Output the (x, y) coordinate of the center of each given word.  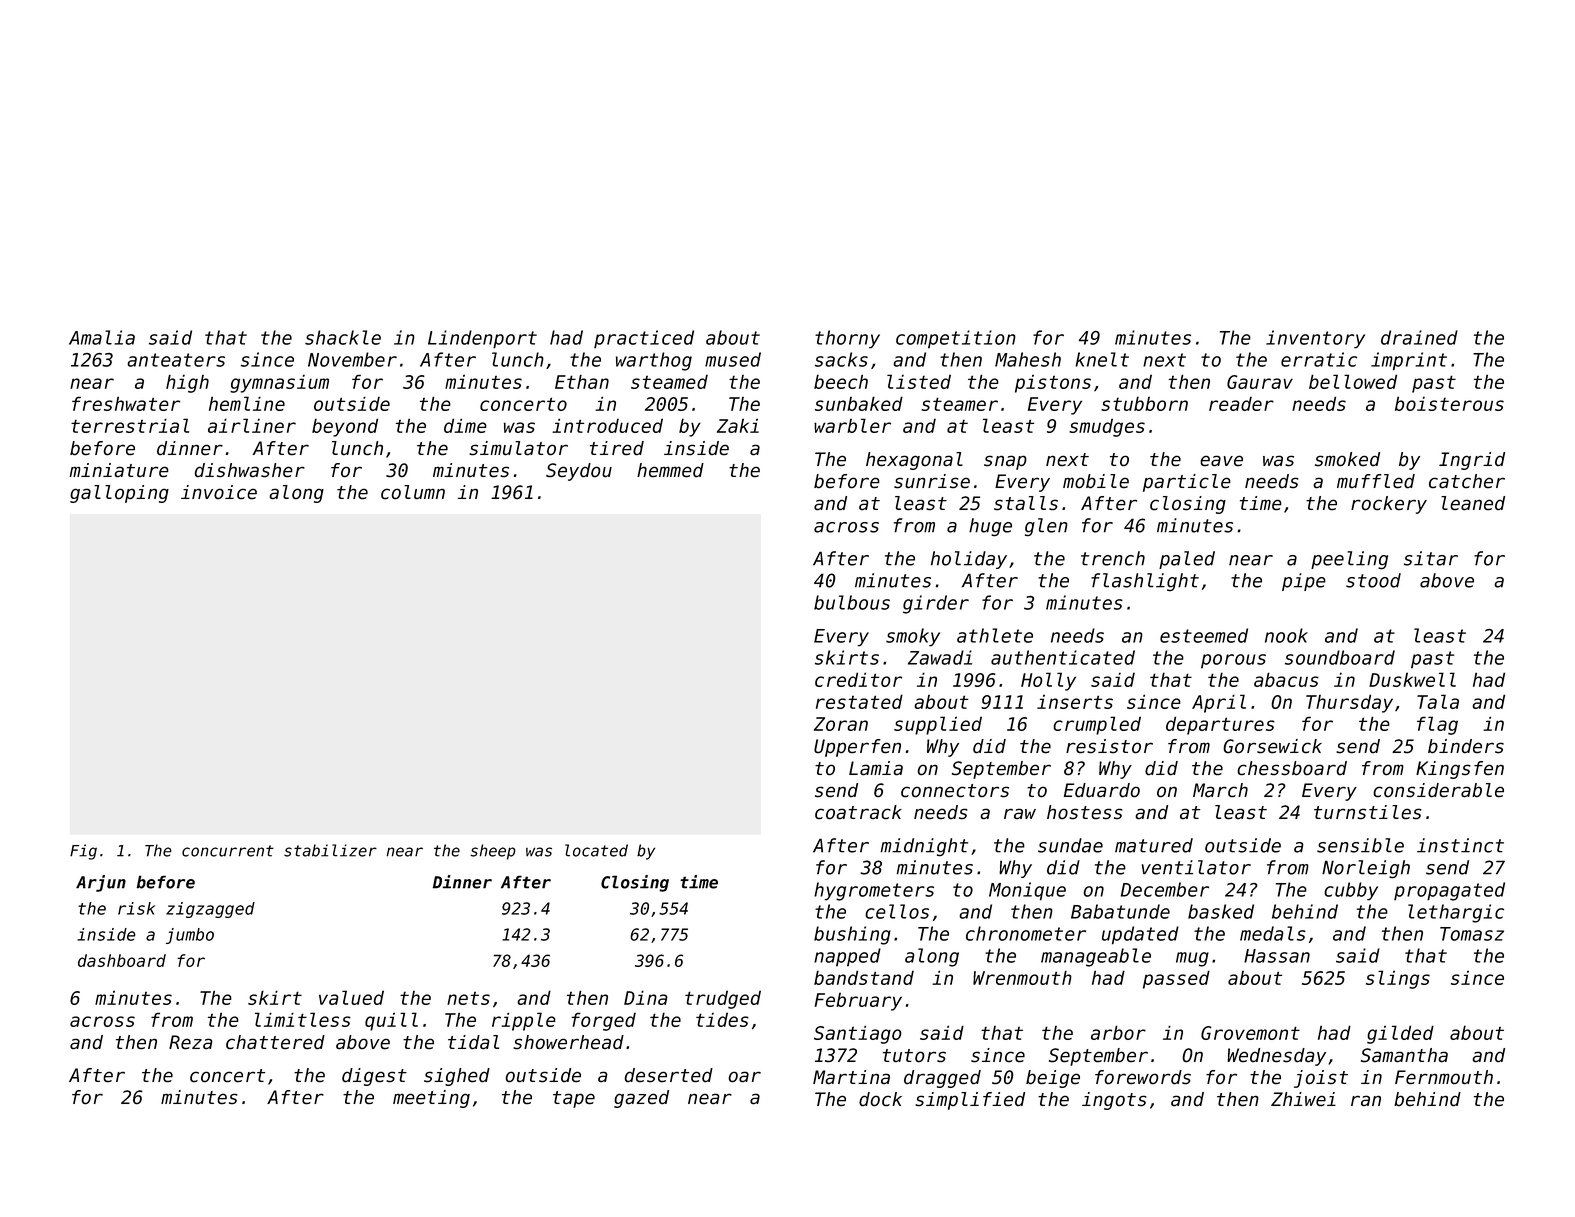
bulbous (852, 602)
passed (1176, 979)
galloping (119, 494)
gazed (641, 1099)
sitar (1431, 558)
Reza (191, 1042)
